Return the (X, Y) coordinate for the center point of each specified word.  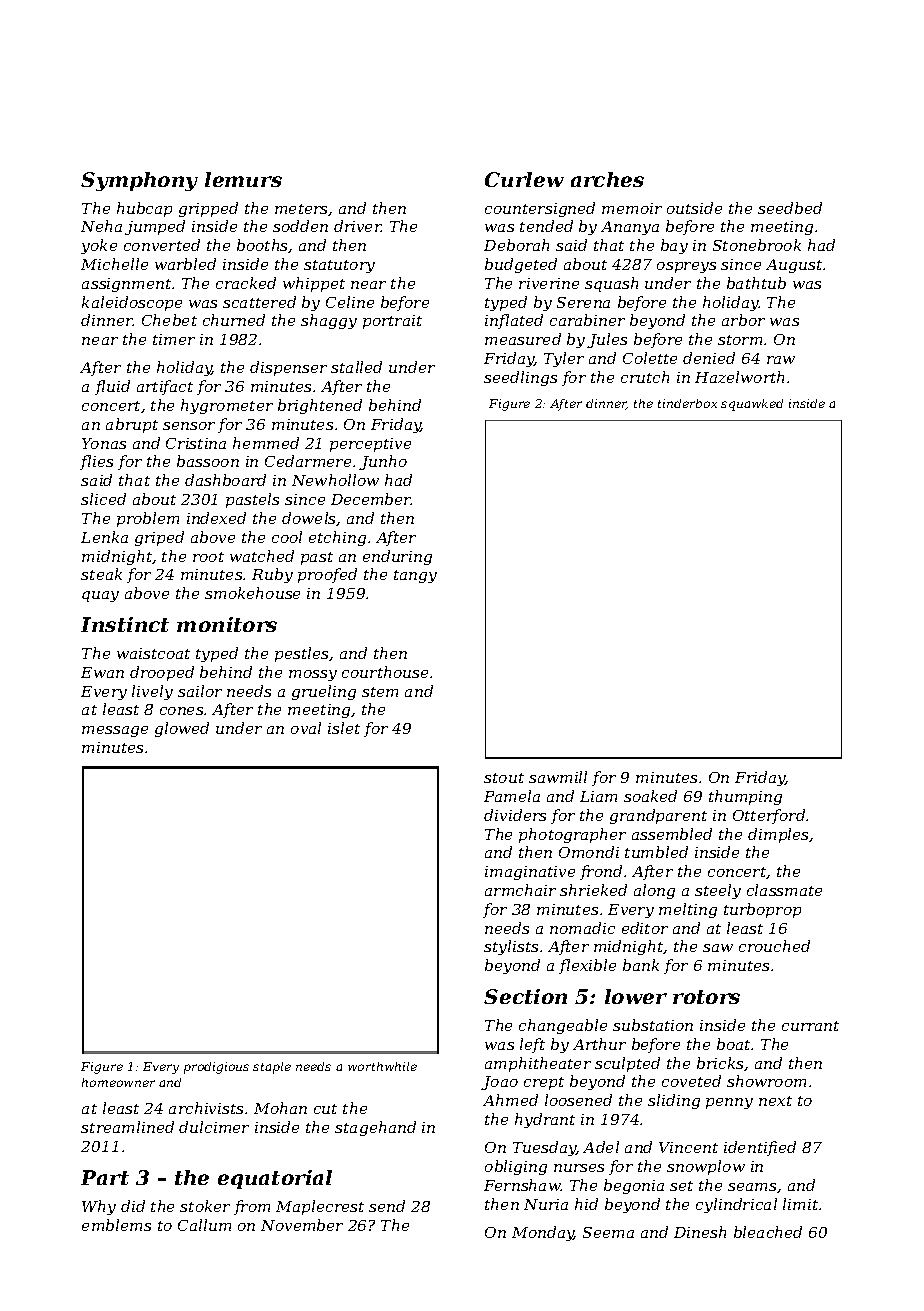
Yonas (104, 443)
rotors (706, 997)
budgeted (521, 265)
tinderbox (687, 403)
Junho (383, 462)
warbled (185, 264)
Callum (204, 1225)
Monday (543, 1233)
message (115, 731)
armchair (520, 890)
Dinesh (700, 1232)
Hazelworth (739, 377)
